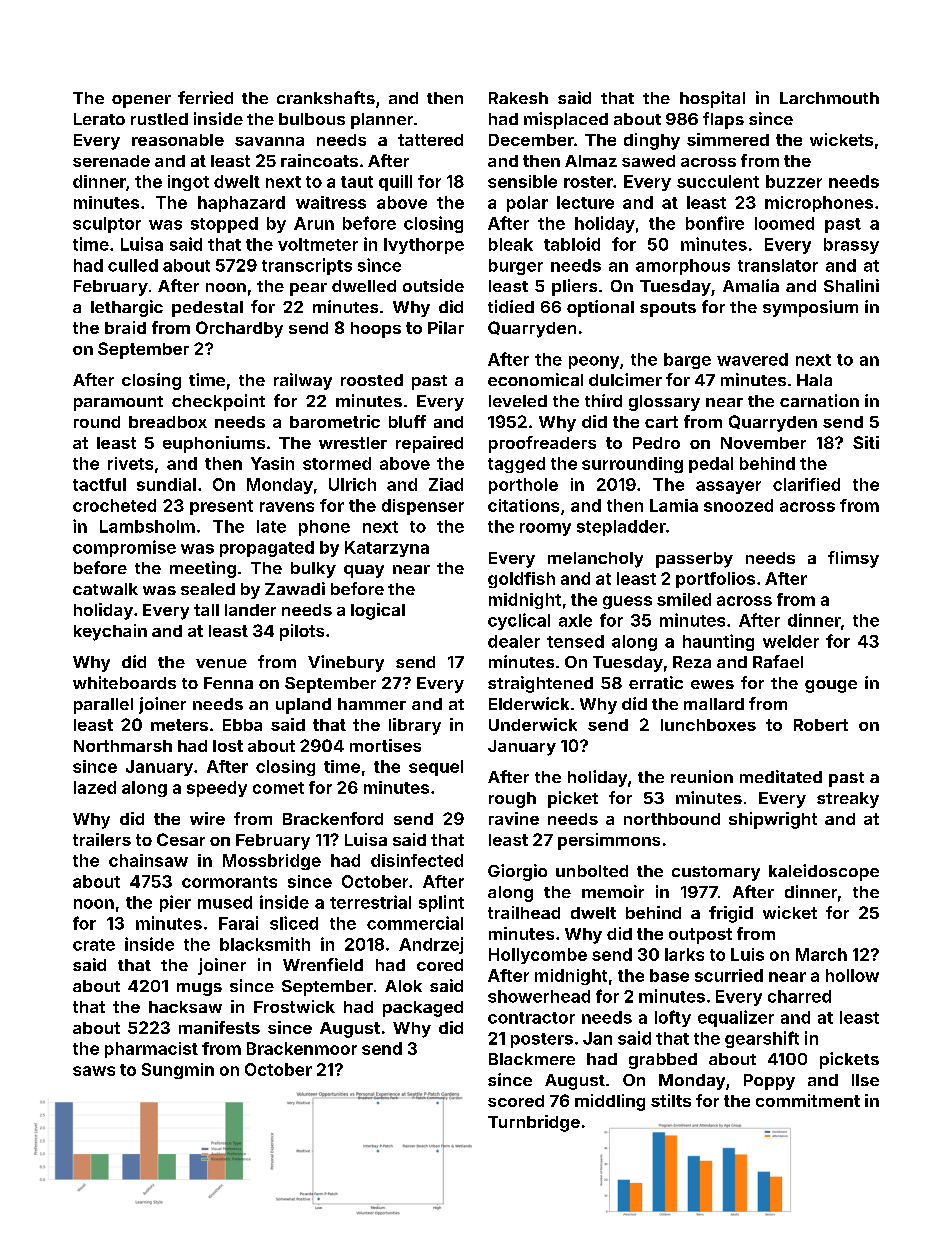  Describe the element at coordinates (518, 98) in the page. I see `Rakesh` at that location.
